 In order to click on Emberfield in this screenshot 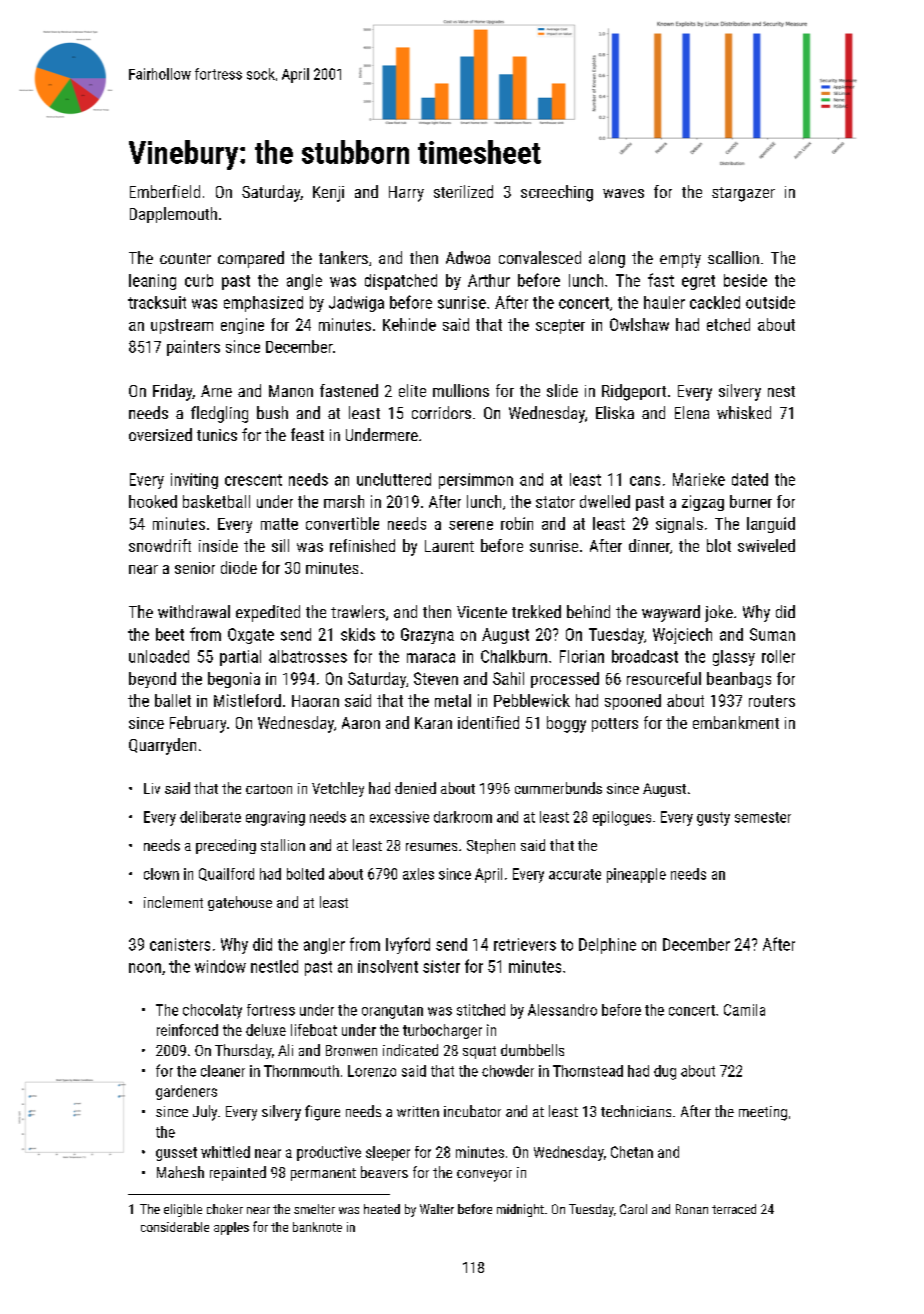, I will do `click(165, 191)`.
